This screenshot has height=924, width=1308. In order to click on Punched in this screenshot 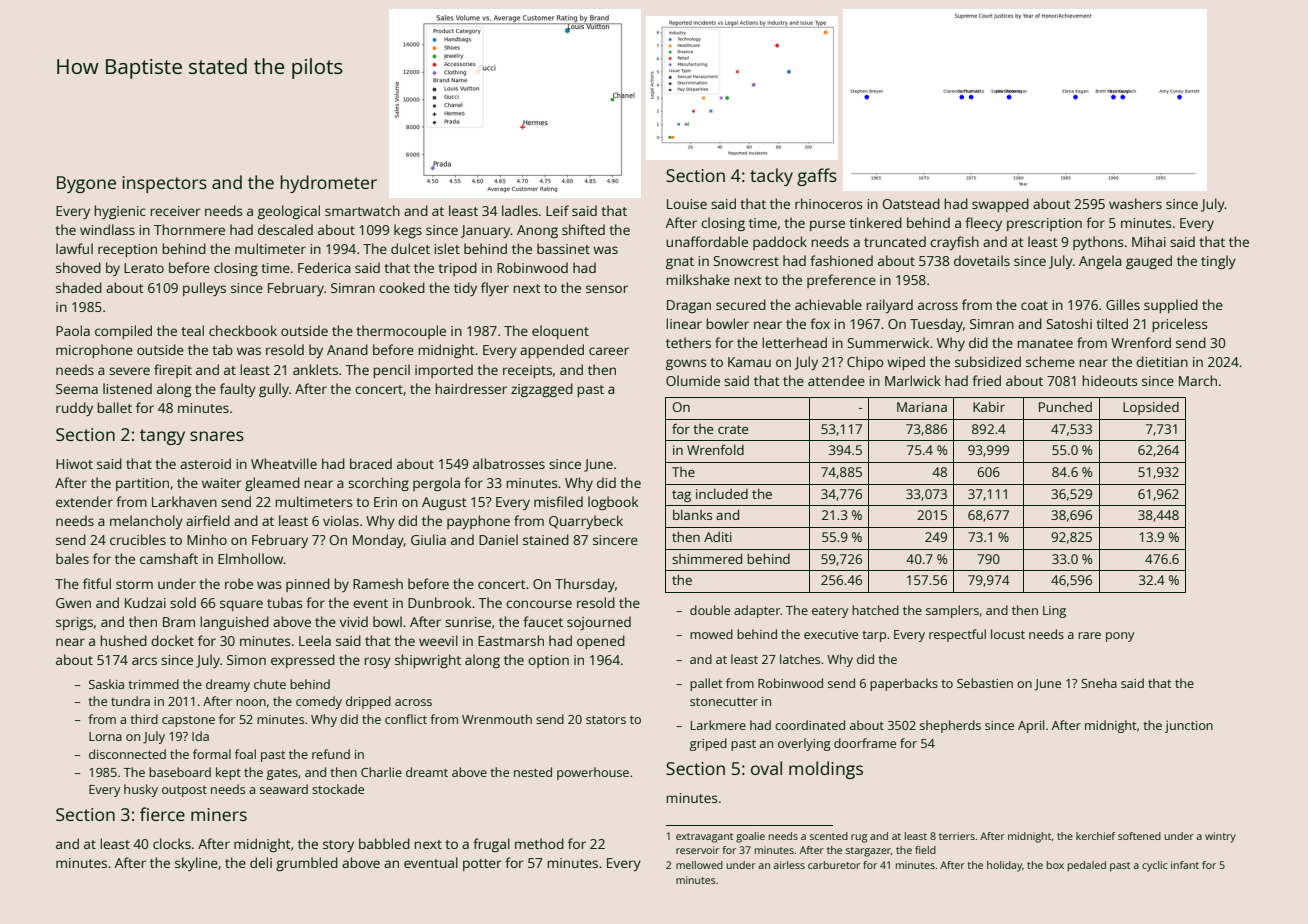, I will do `click(1065, 406)`.
